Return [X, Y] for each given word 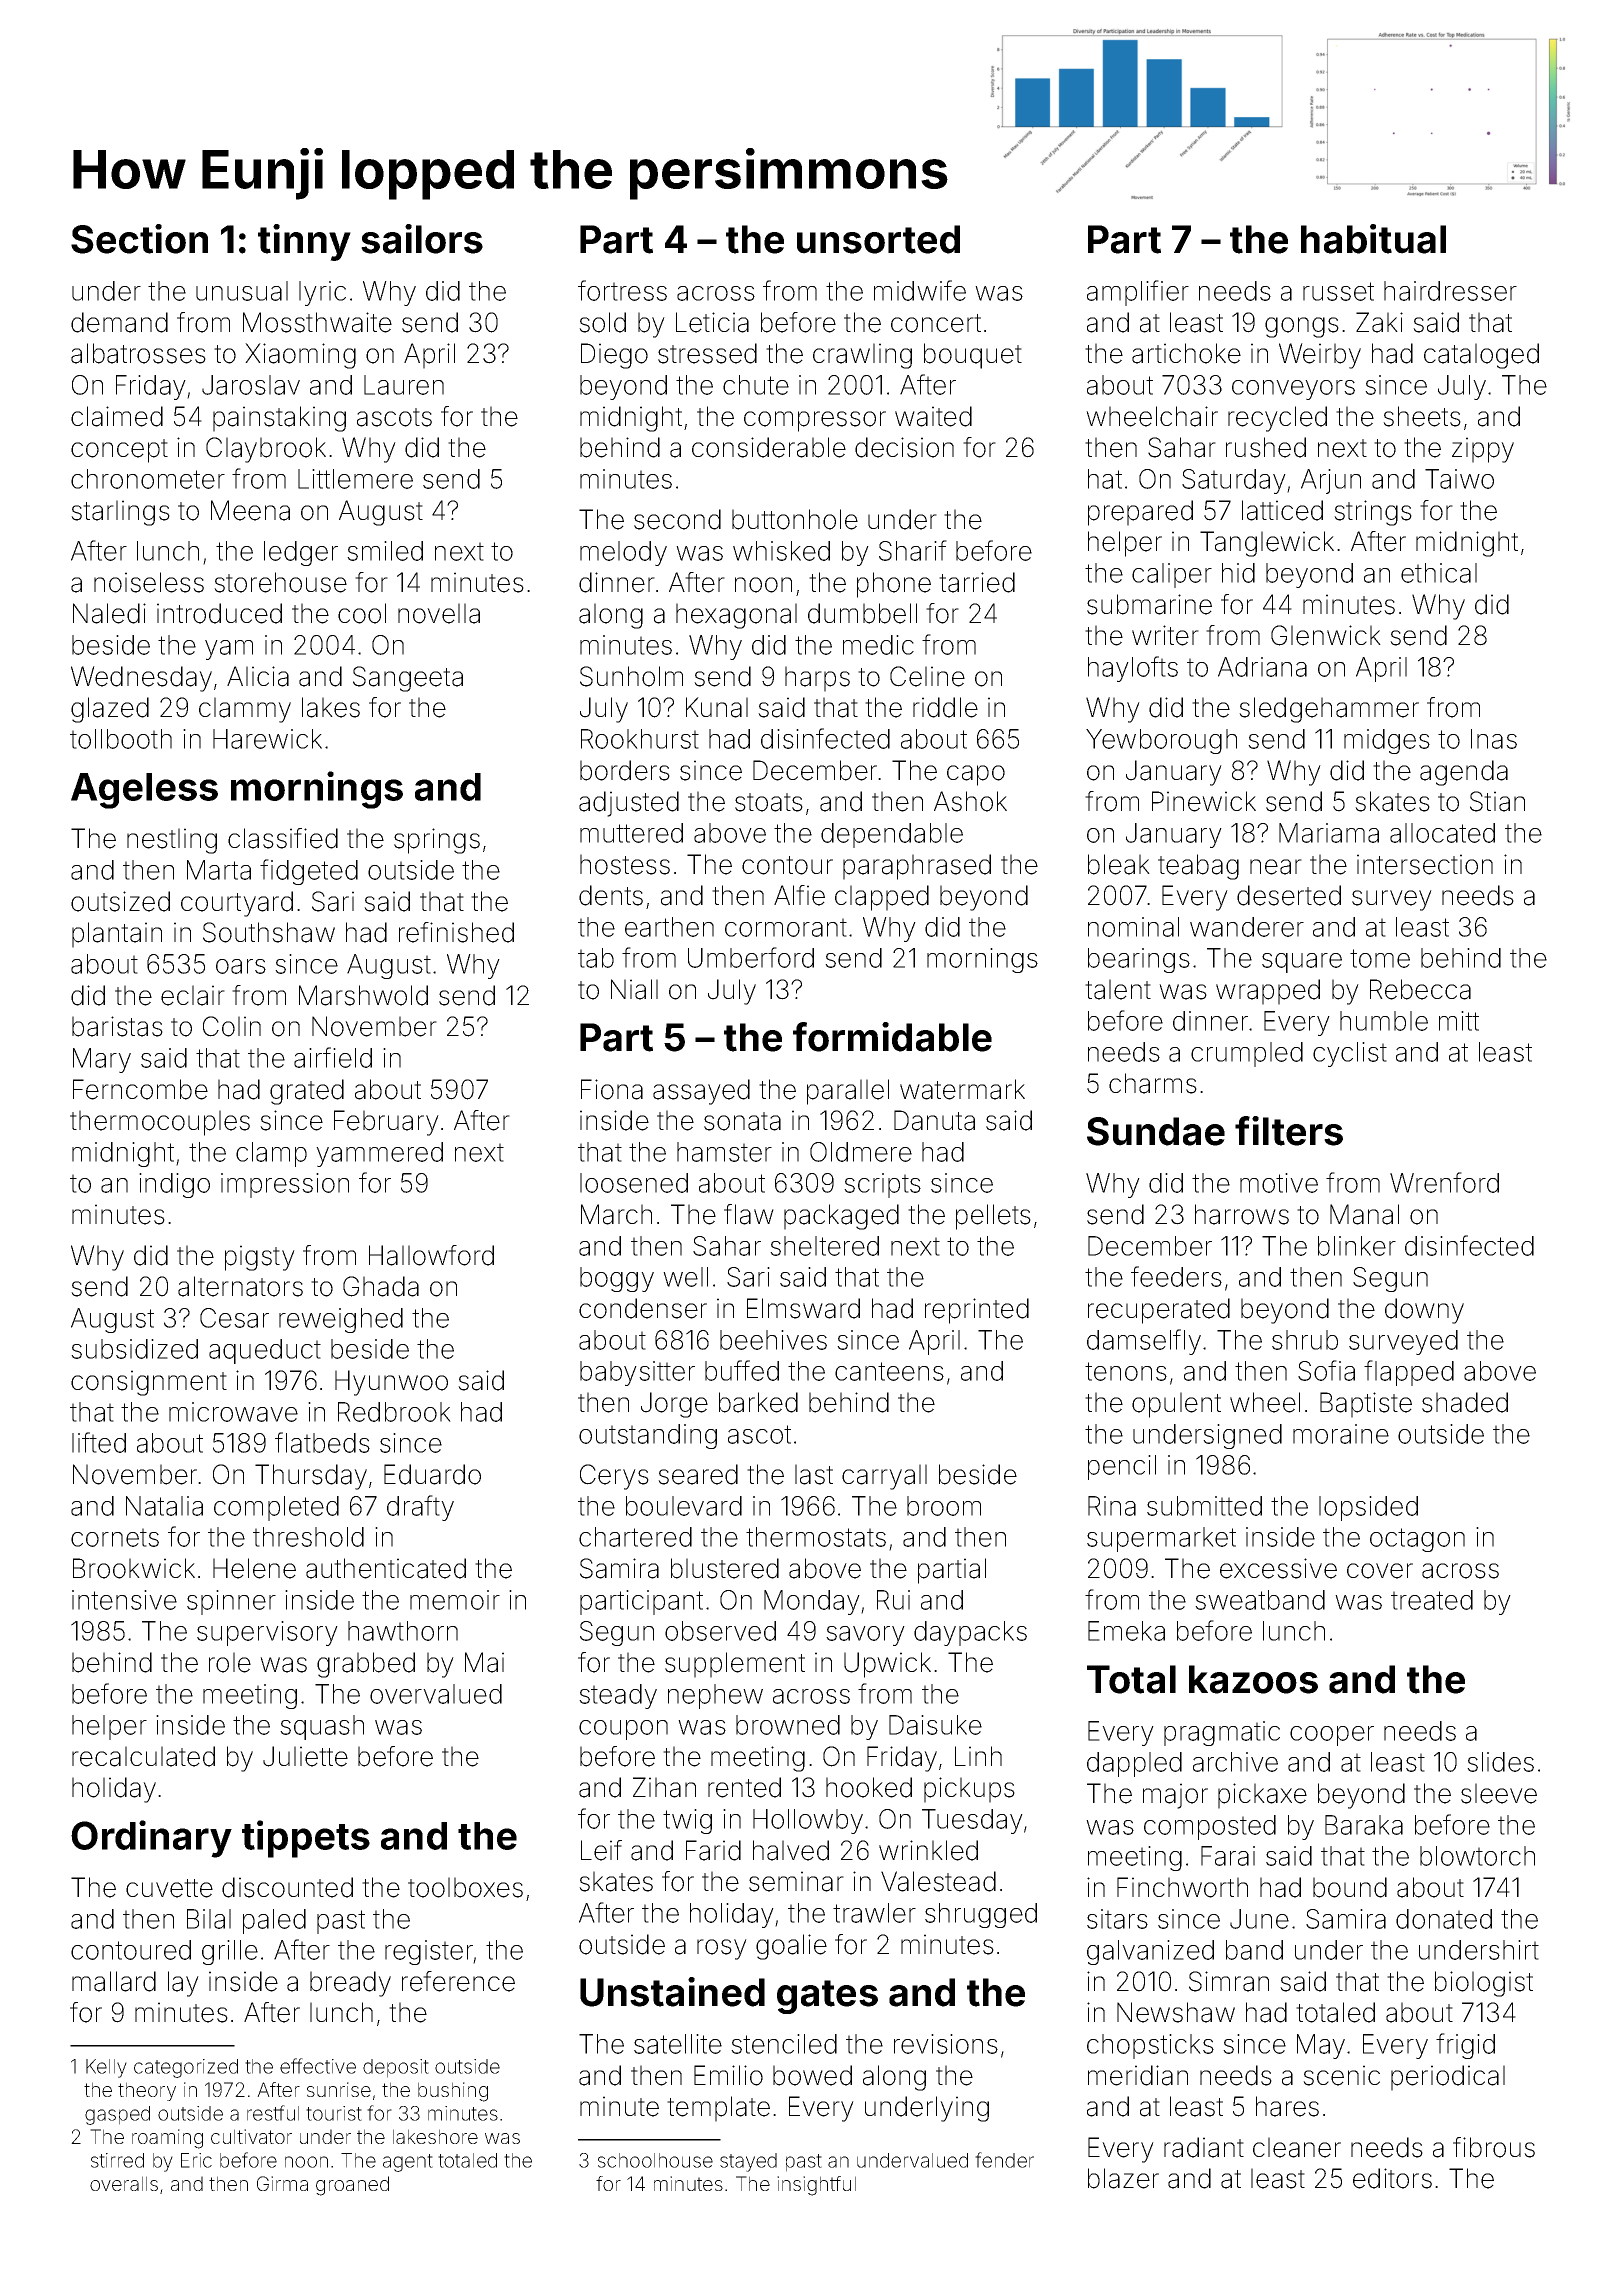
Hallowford [431, 1255]
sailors [422, 239]
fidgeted [309, 872]
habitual [1373, 239]
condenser [643, 1308]
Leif [601, 1850]
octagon [1417, 1540]
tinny [304, 242]
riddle [945, 707]
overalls [124, 2183]
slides [1500, 1762]
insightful [816, 2186]
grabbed [366, 1665]
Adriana [1262, 667]
